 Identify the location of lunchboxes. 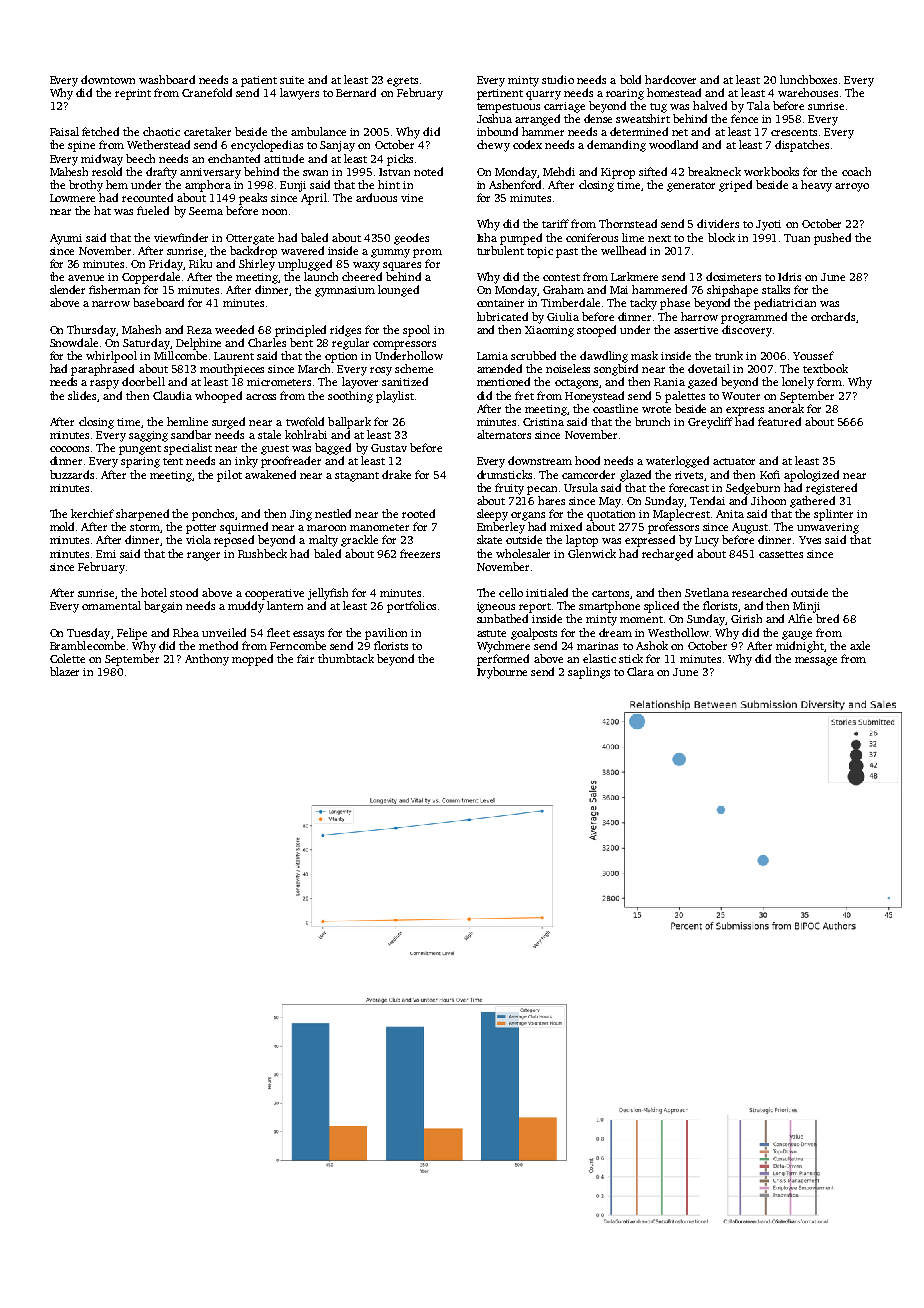
(808, 79).
